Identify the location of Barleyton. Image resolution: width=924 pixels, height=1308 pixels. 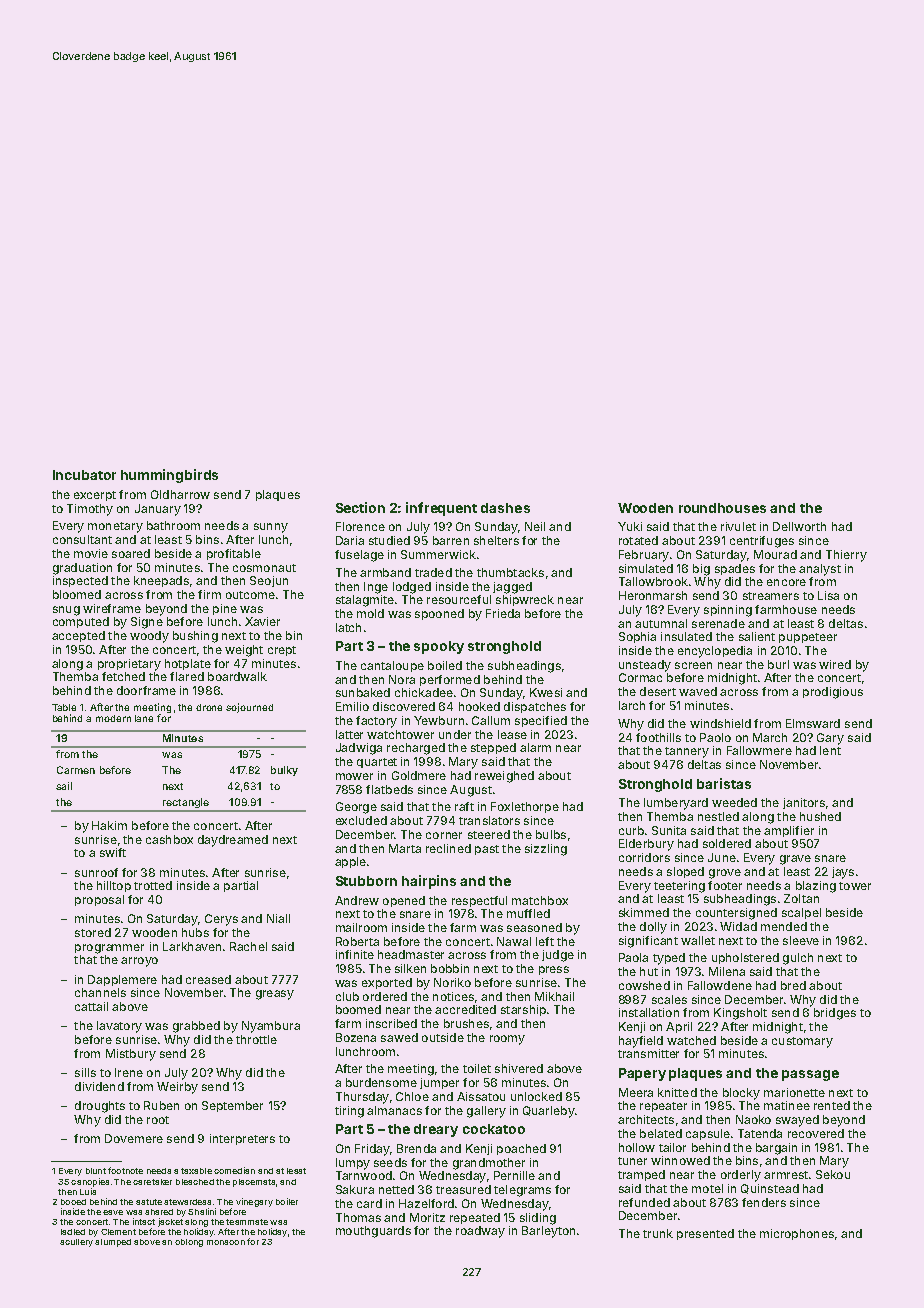
(548, 1232).
